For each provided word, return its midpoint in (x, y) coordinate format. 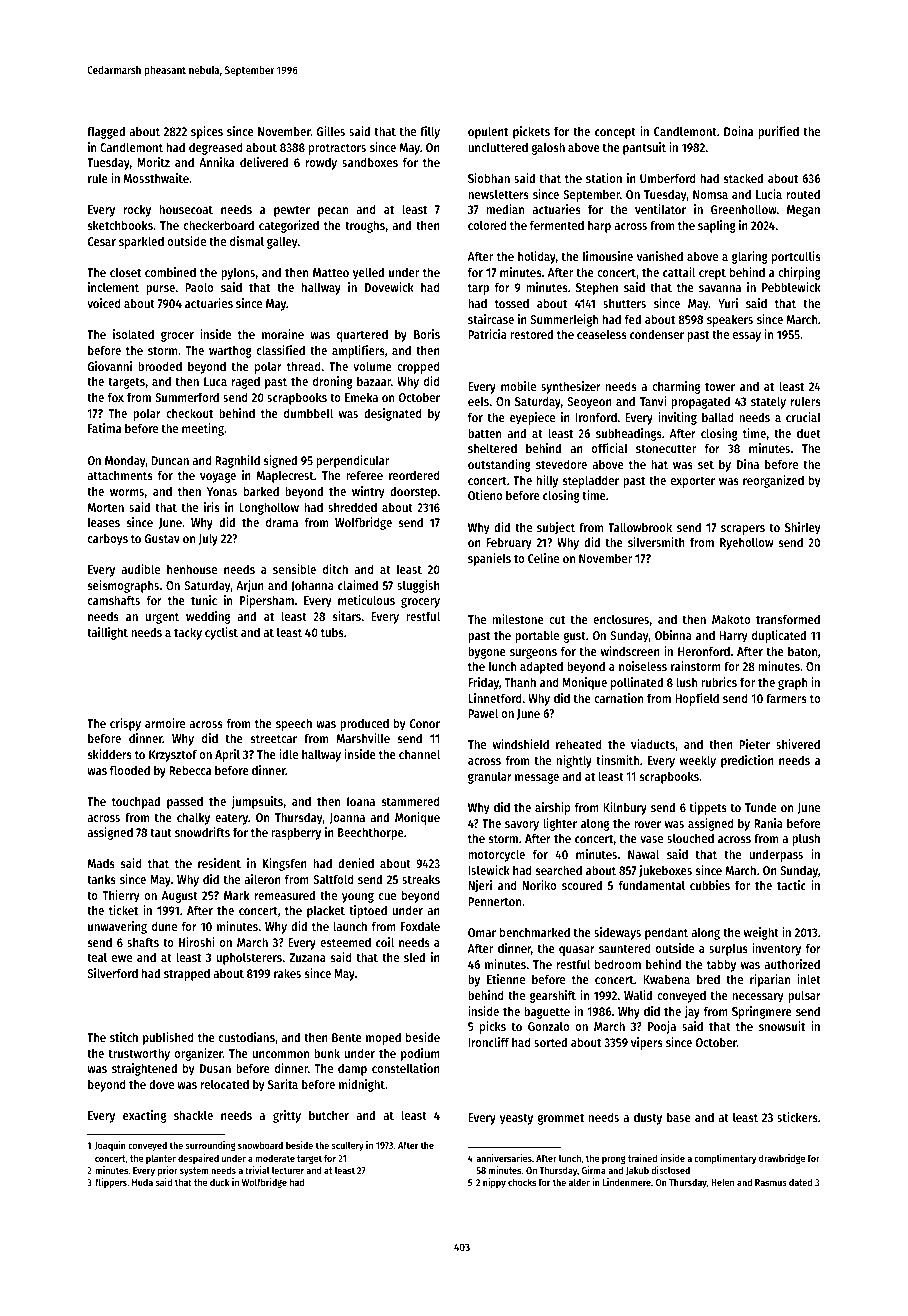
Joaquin (110, 1146)
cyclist (221, 633)
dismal (247, 241)
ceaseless (602, 334)
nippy (494, 1183)
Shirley (803, 528)
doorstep (413, 492)
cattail (679, 272)
